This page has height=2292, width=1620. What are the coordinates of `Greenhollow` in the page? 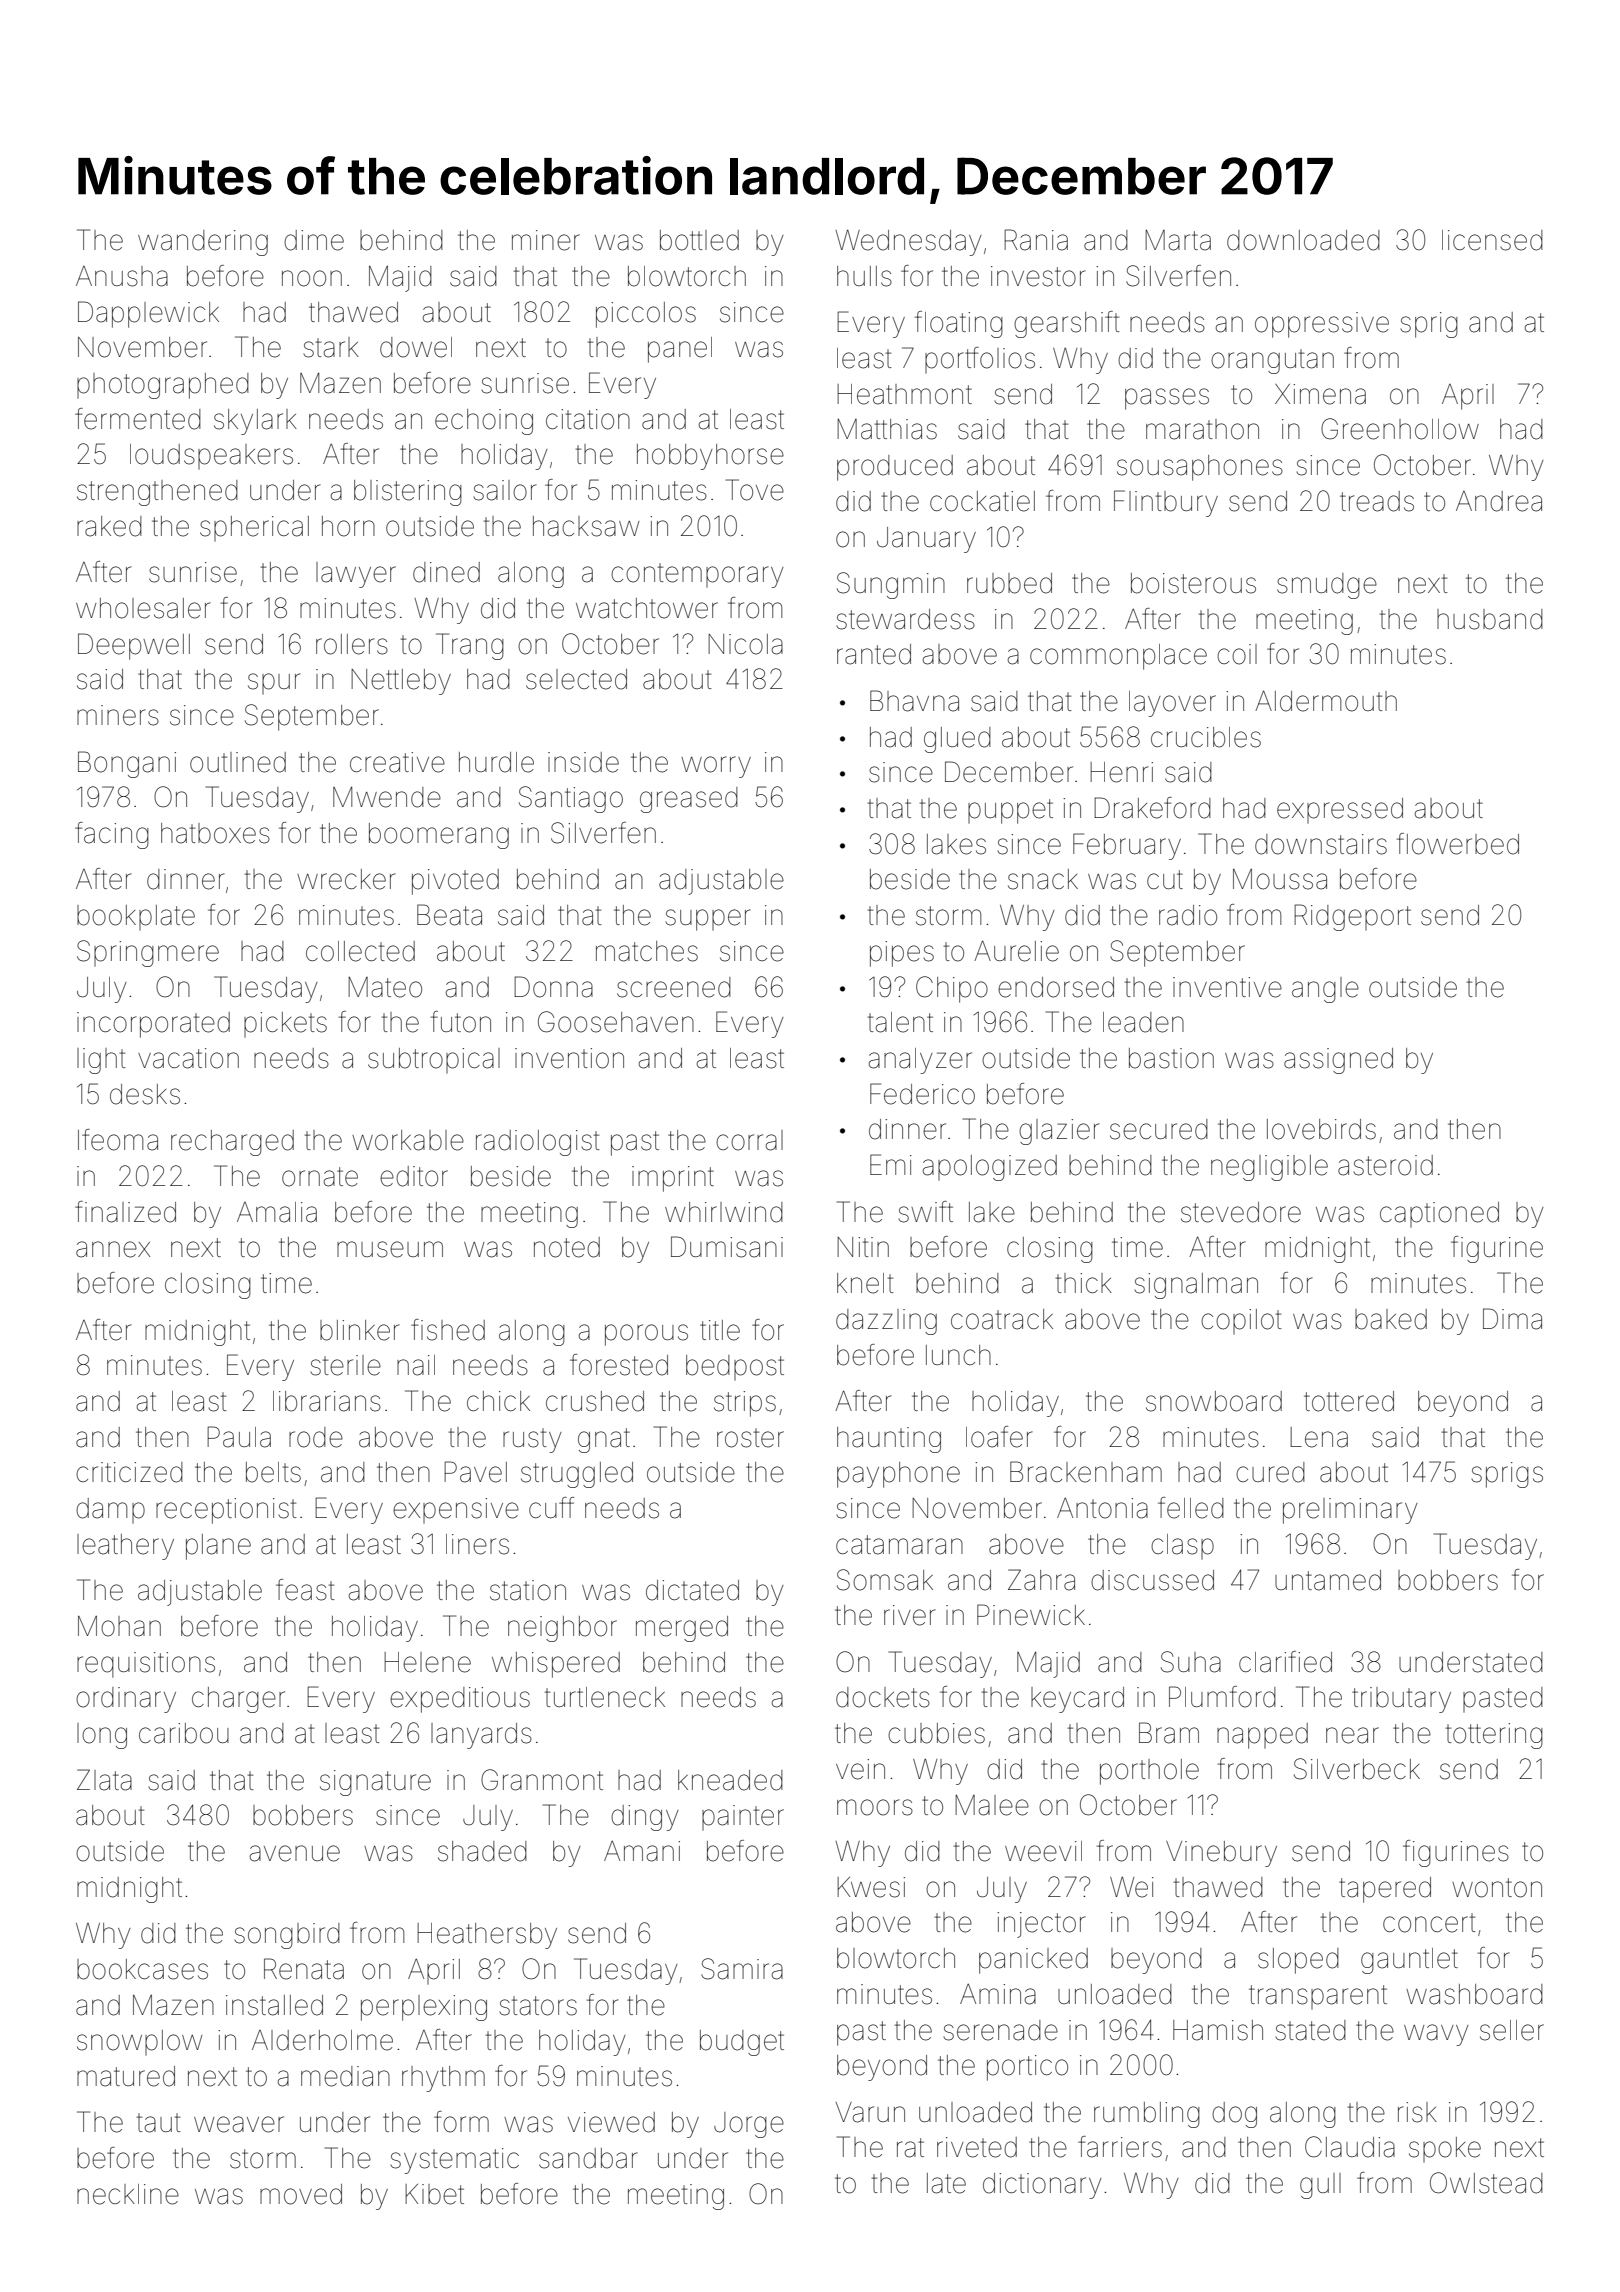 It's located at (1400, 429).
